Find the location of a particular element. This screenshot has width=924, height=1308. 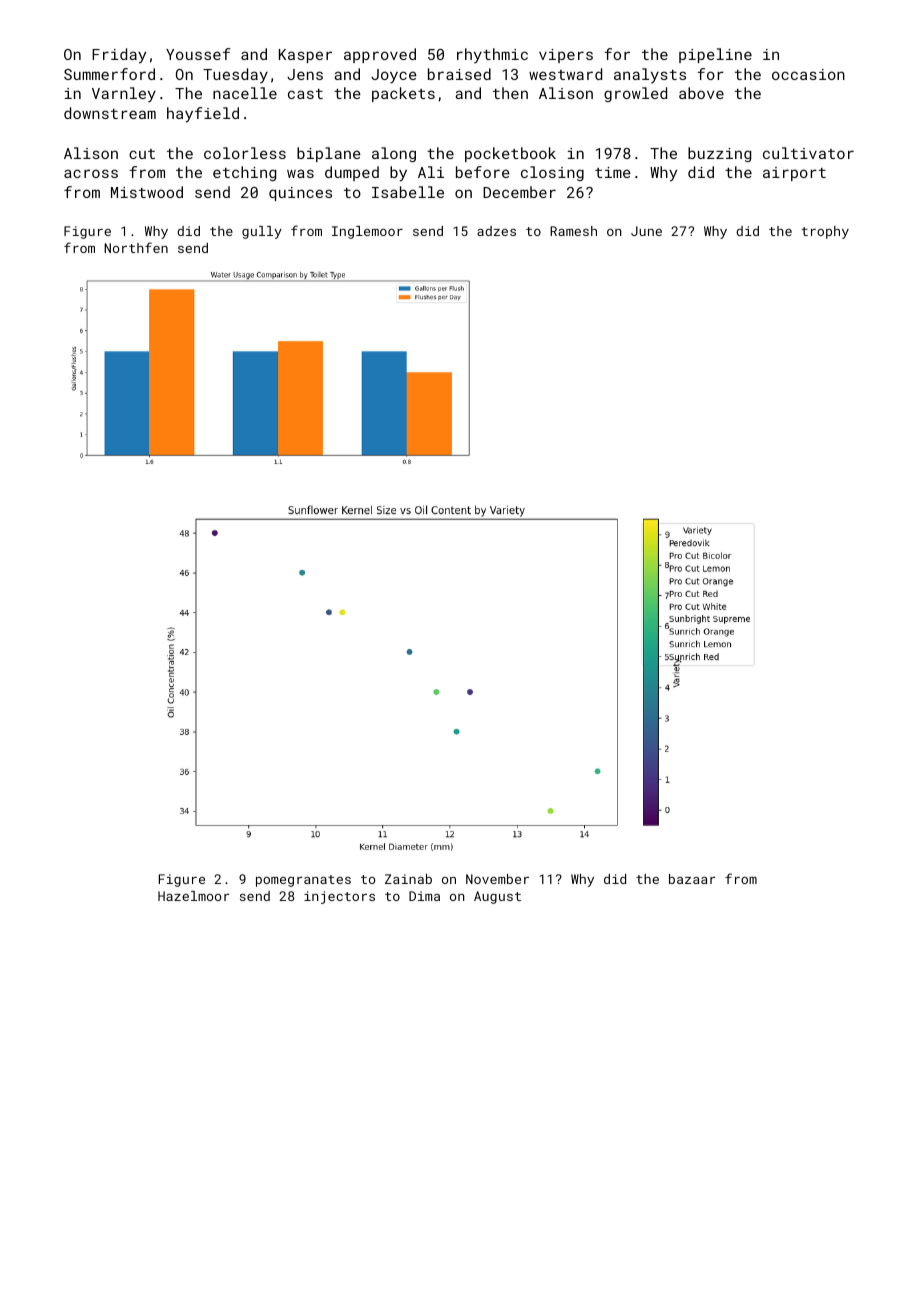

vipers is located at coordinates (566, 56).
